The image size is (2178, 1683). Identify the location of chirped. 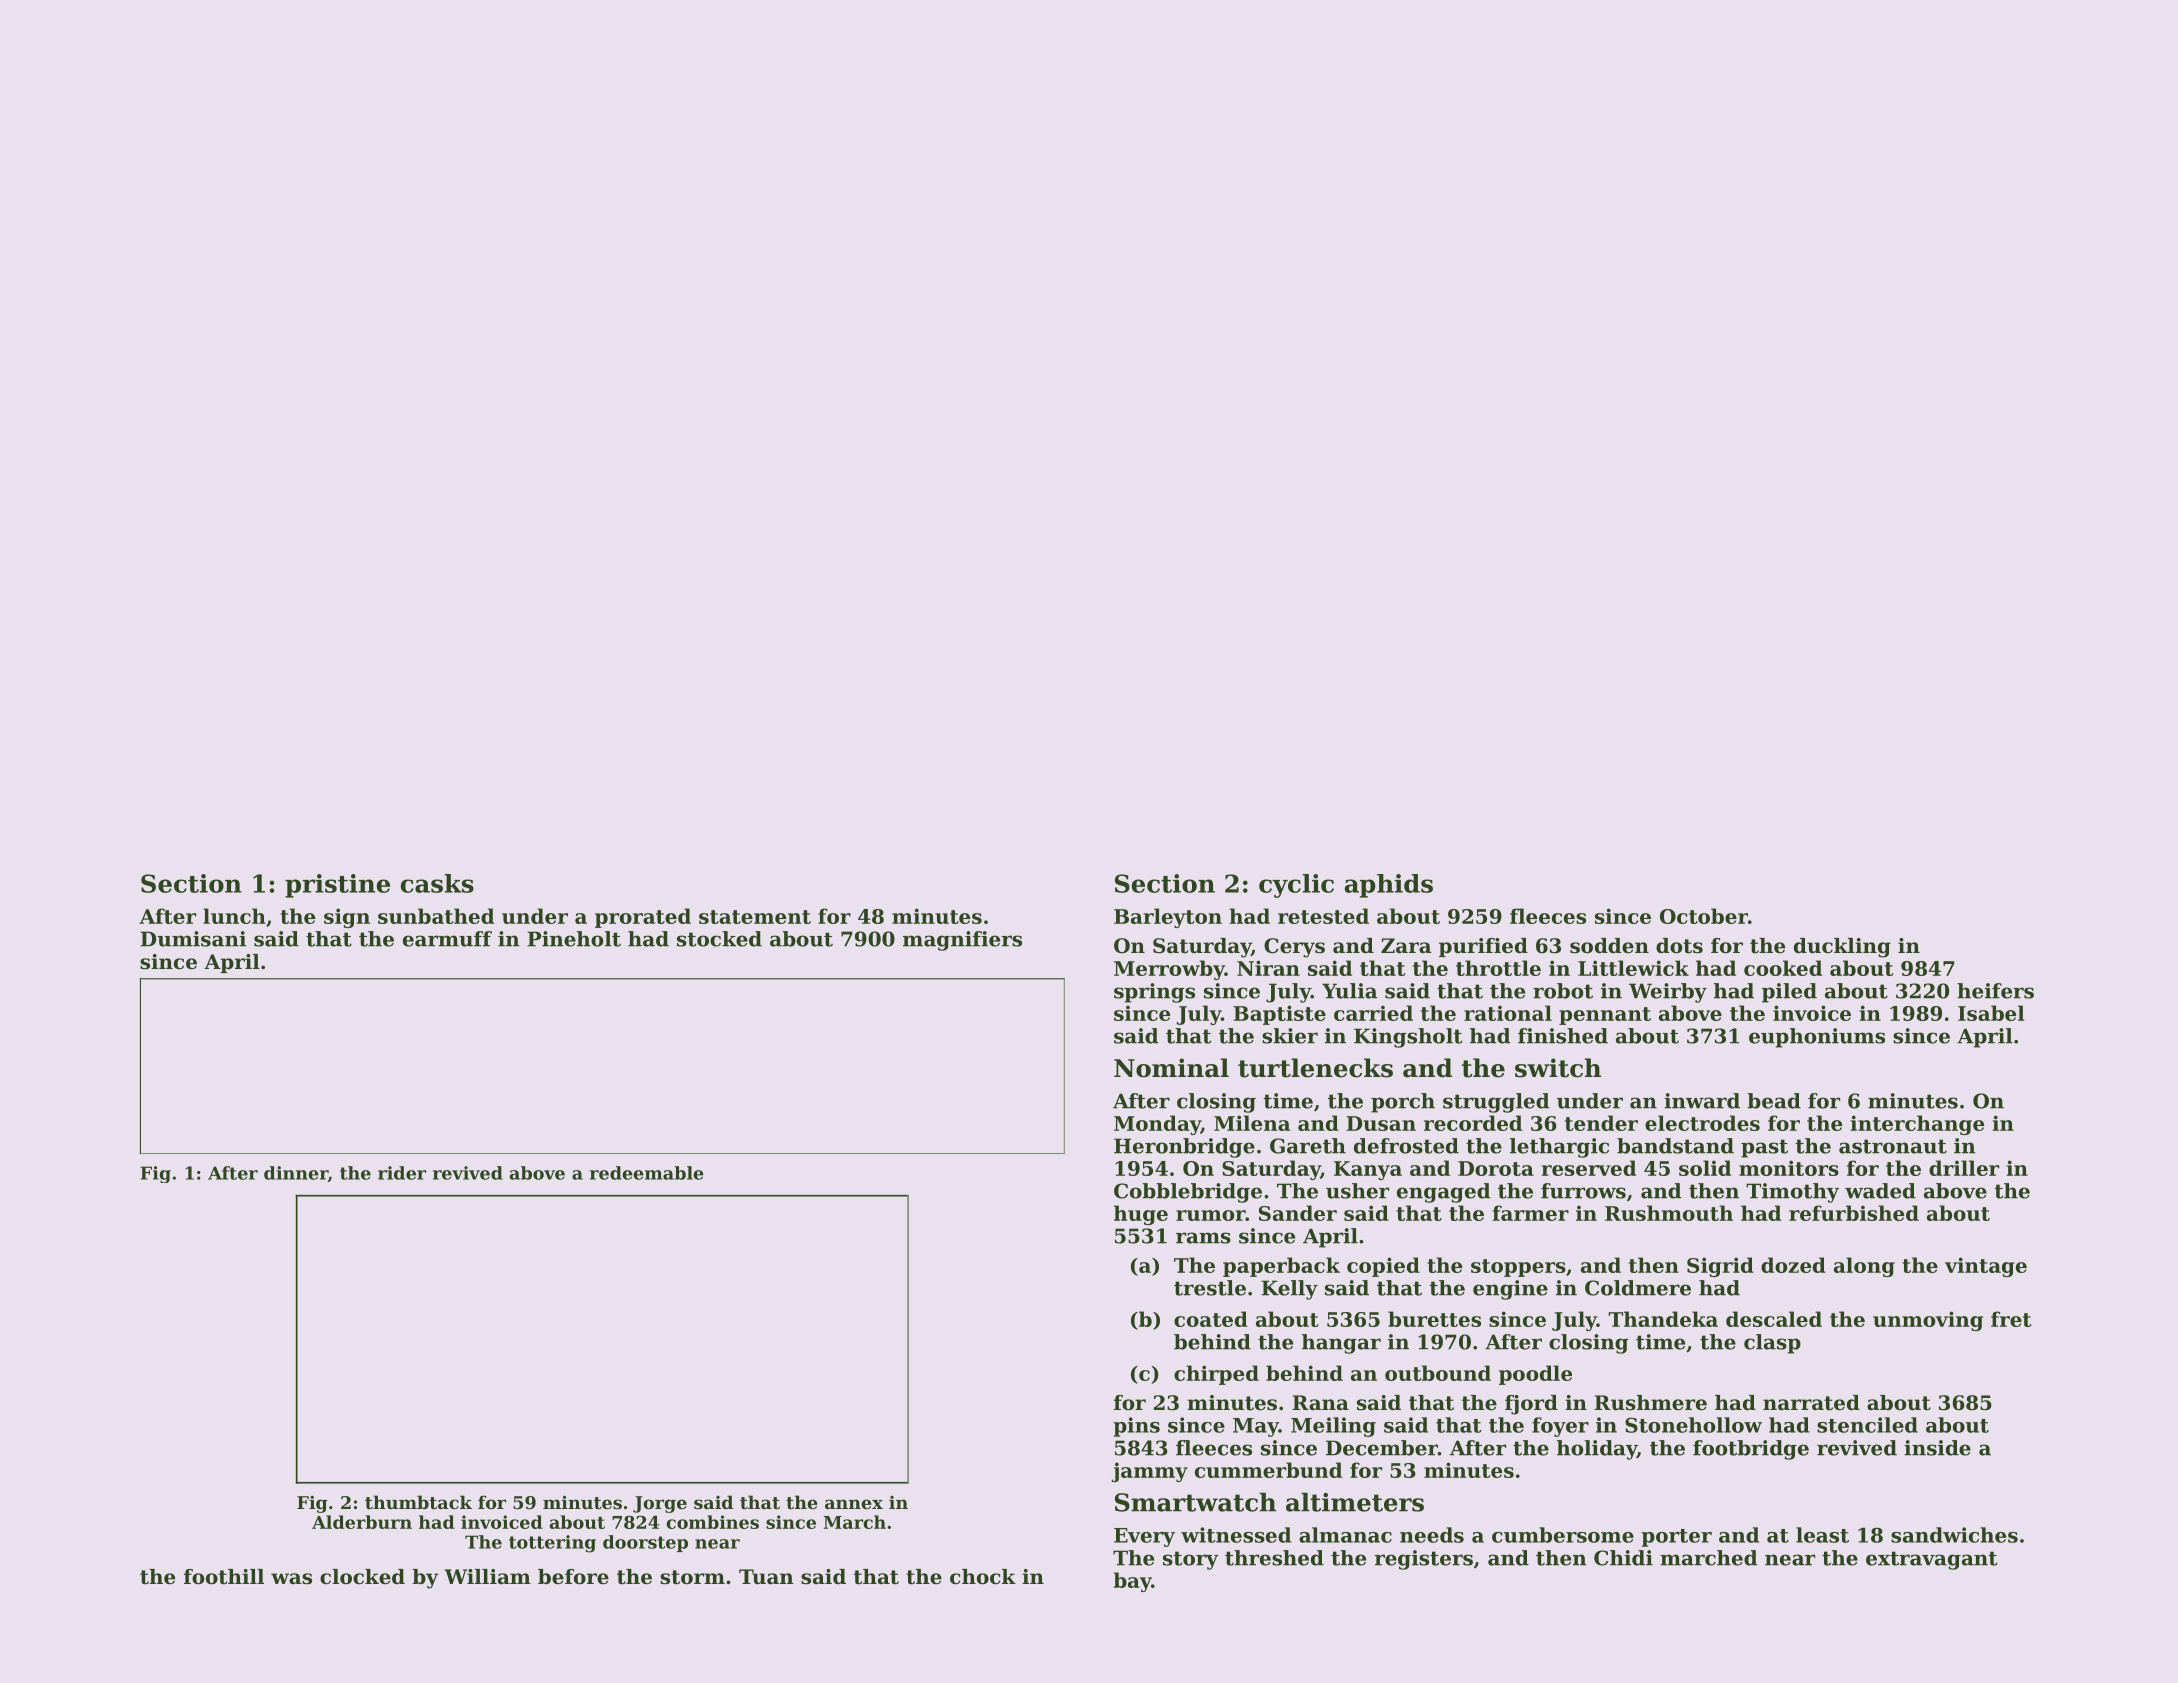
(1216, 1375).
